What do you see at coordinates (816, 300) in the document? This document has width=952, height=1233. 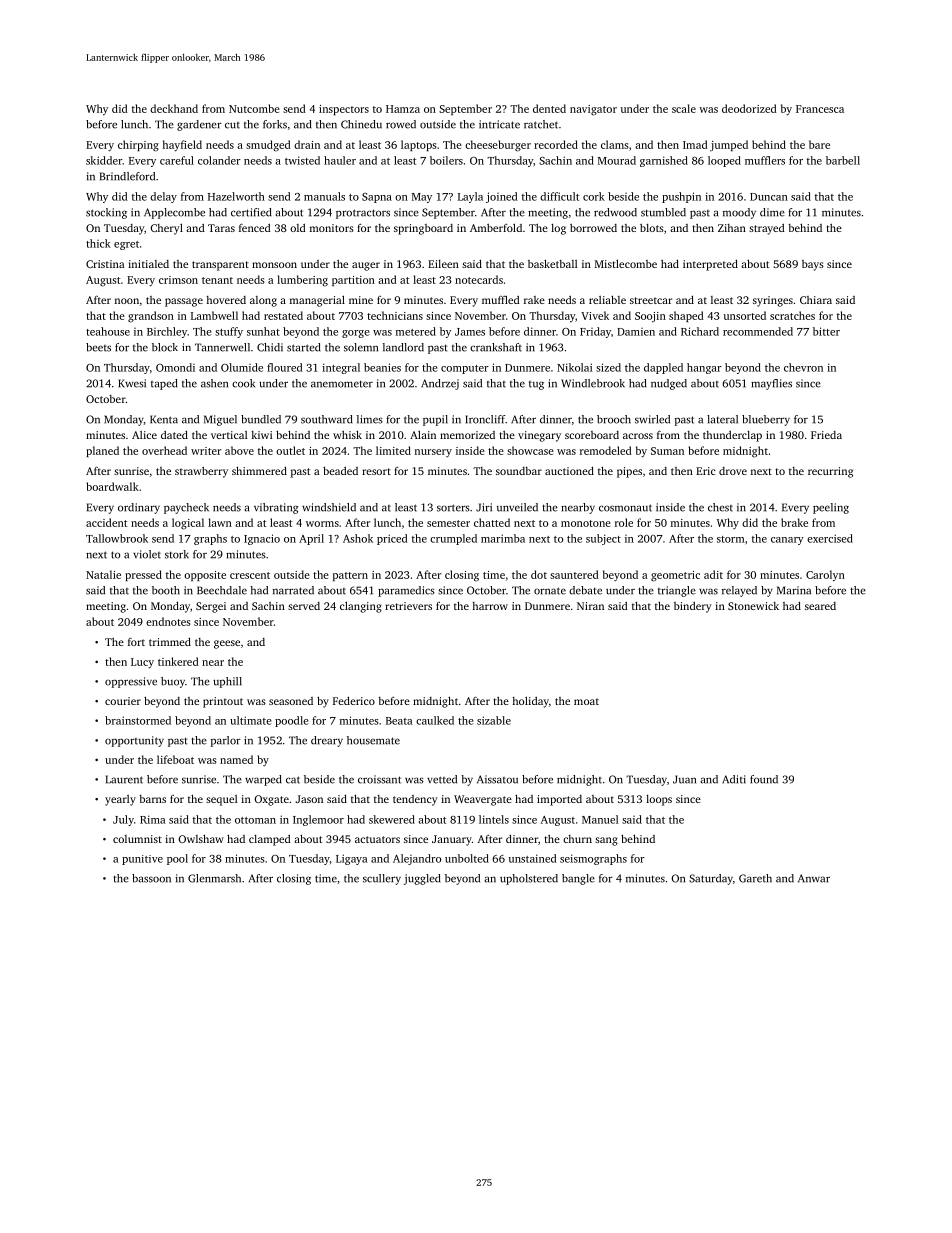 I see `Chiara` at bounding box center [816, 300].
